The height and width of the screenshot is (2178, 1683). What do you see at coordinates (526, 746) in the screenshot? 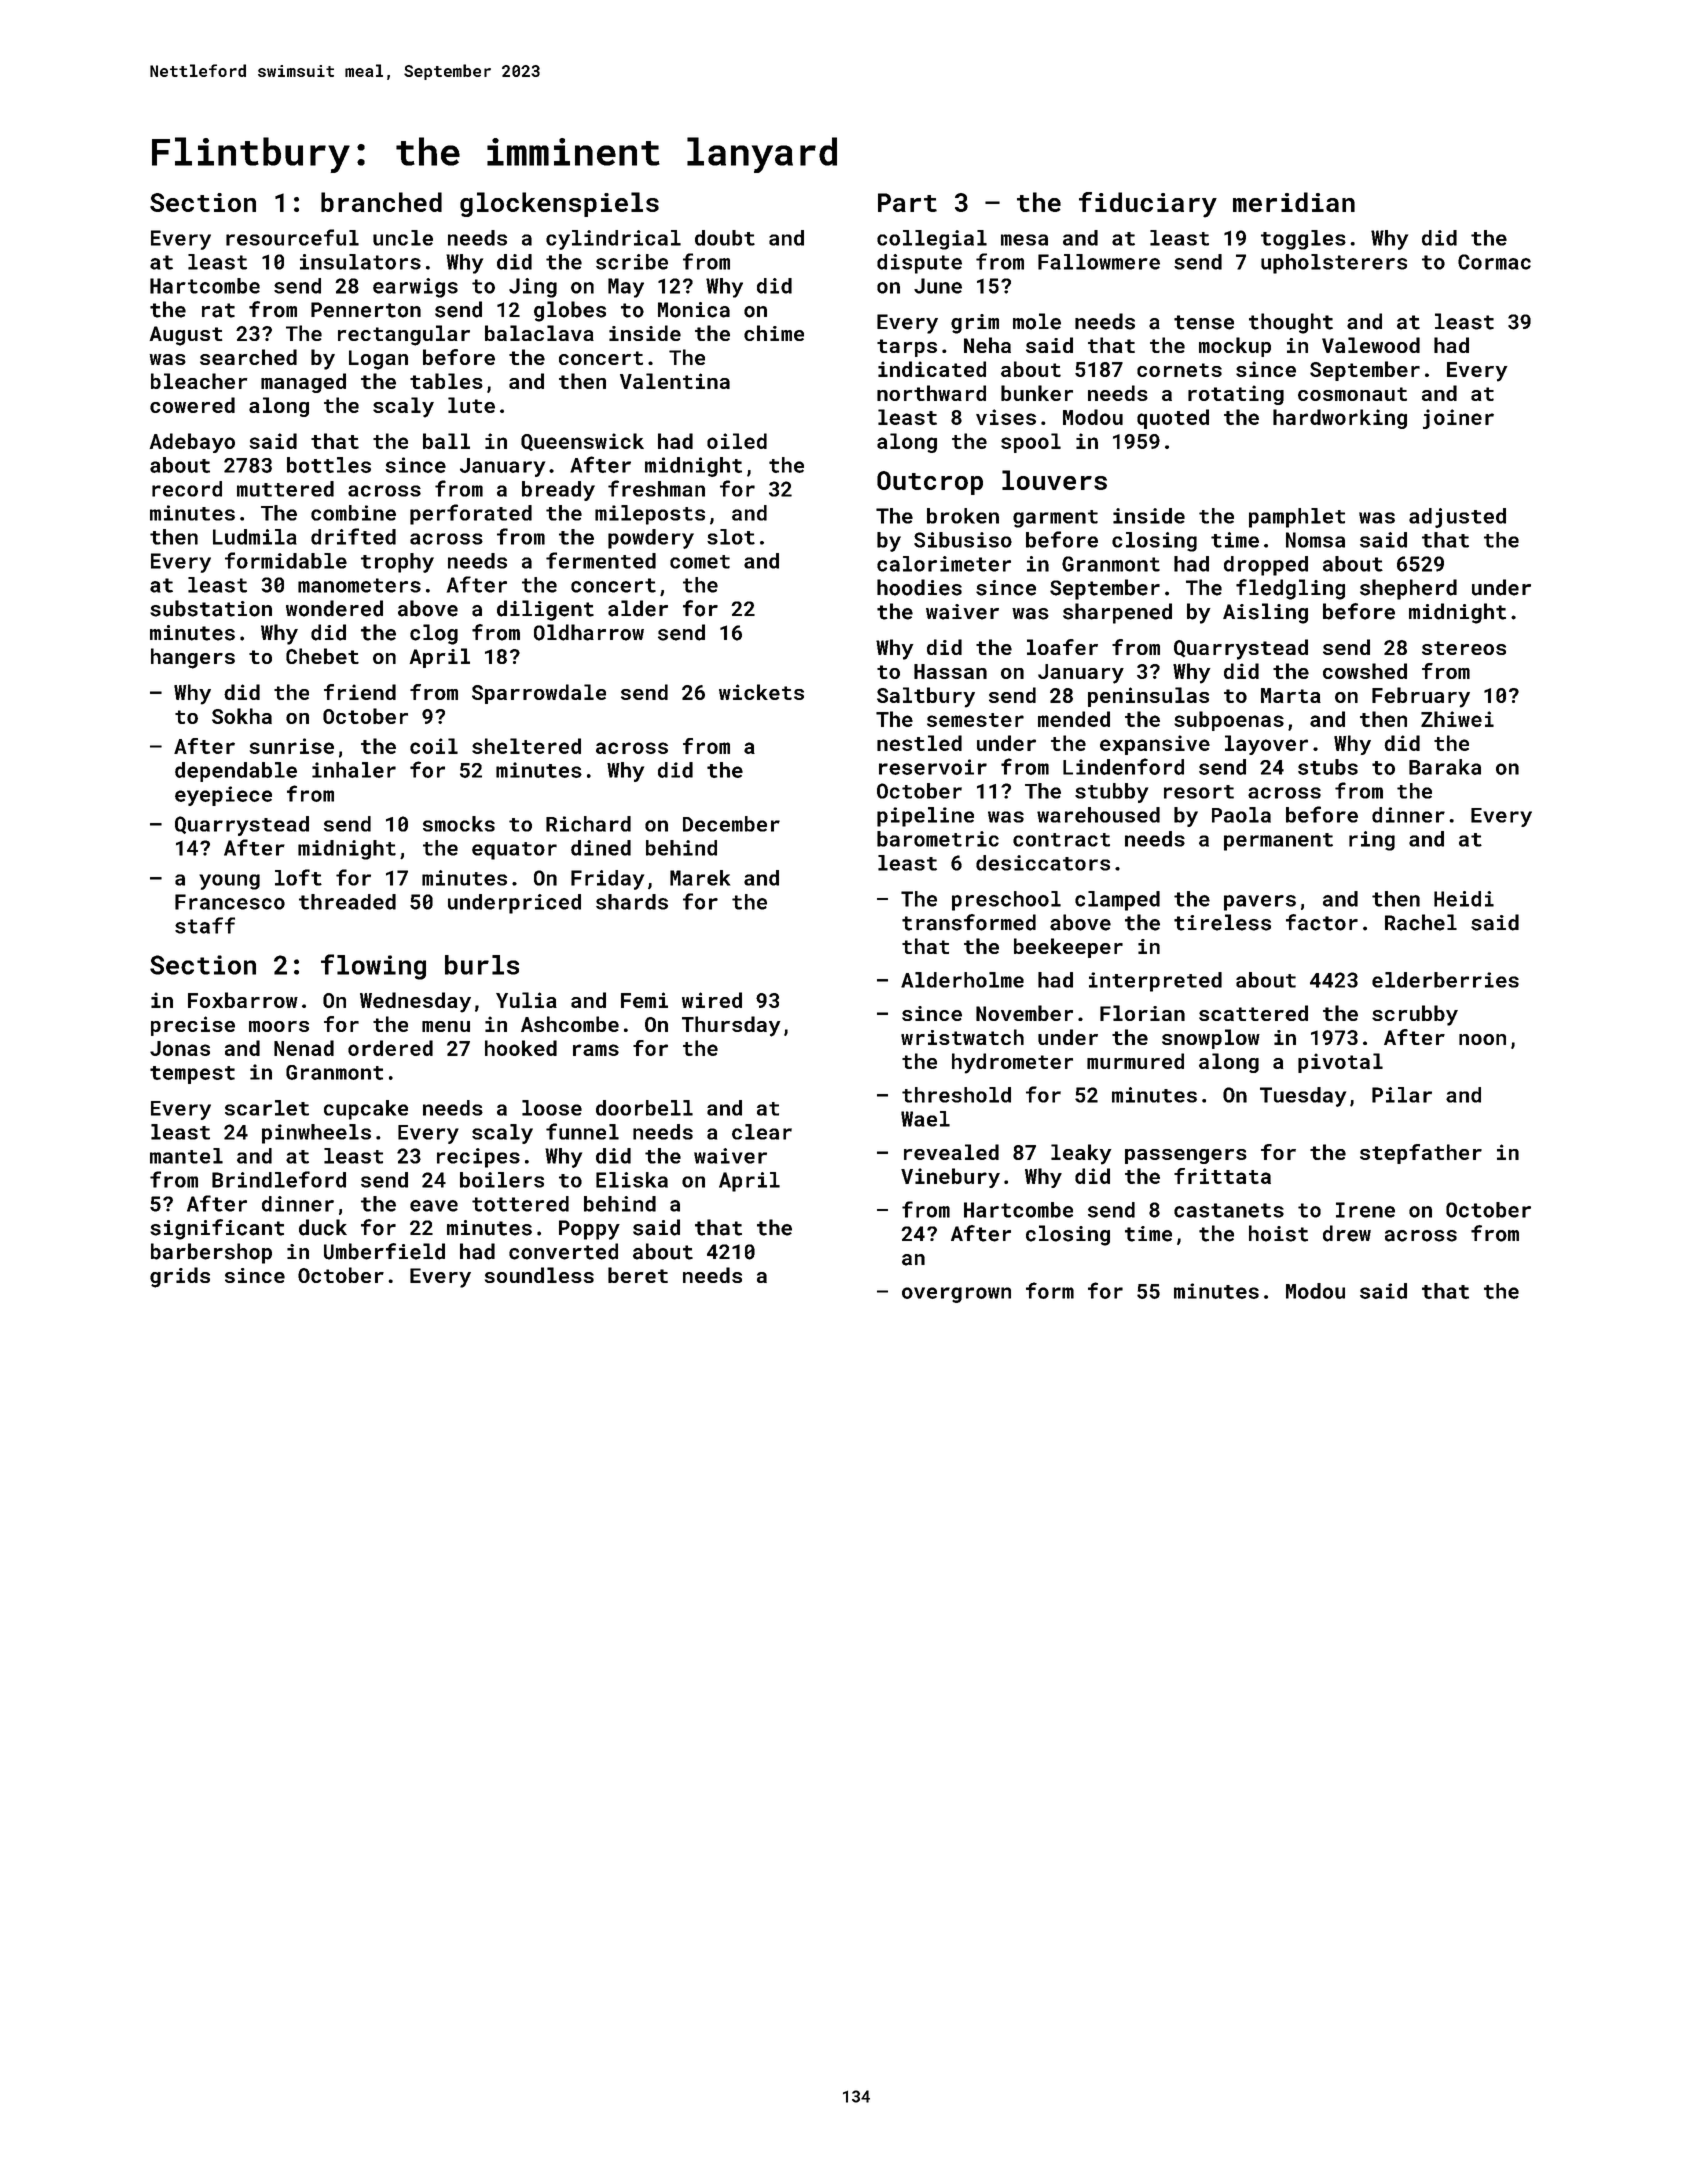
I see `sheltered` at bounding box center [526, 746].
